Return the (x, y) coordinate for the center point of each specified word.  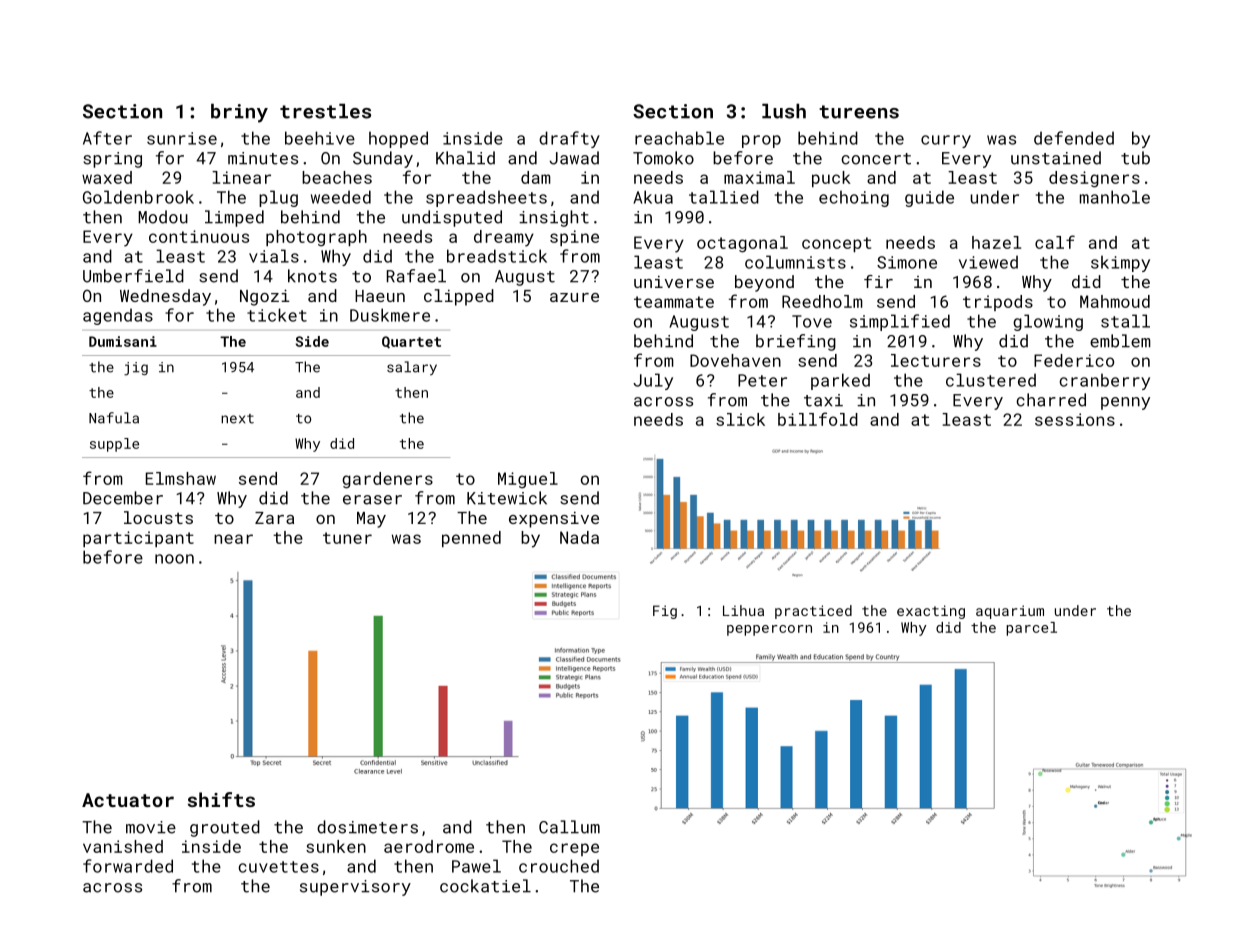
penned (471, 539)
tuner (347, 538)
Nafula (114, 418)
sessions (1075, 419)
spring (112, 160)
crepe (574, 849)
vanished (123, 846)
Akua (653, 197)
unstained (1056, 158)
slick (740, 419)
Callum (569, 827)
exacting (931, 612)
